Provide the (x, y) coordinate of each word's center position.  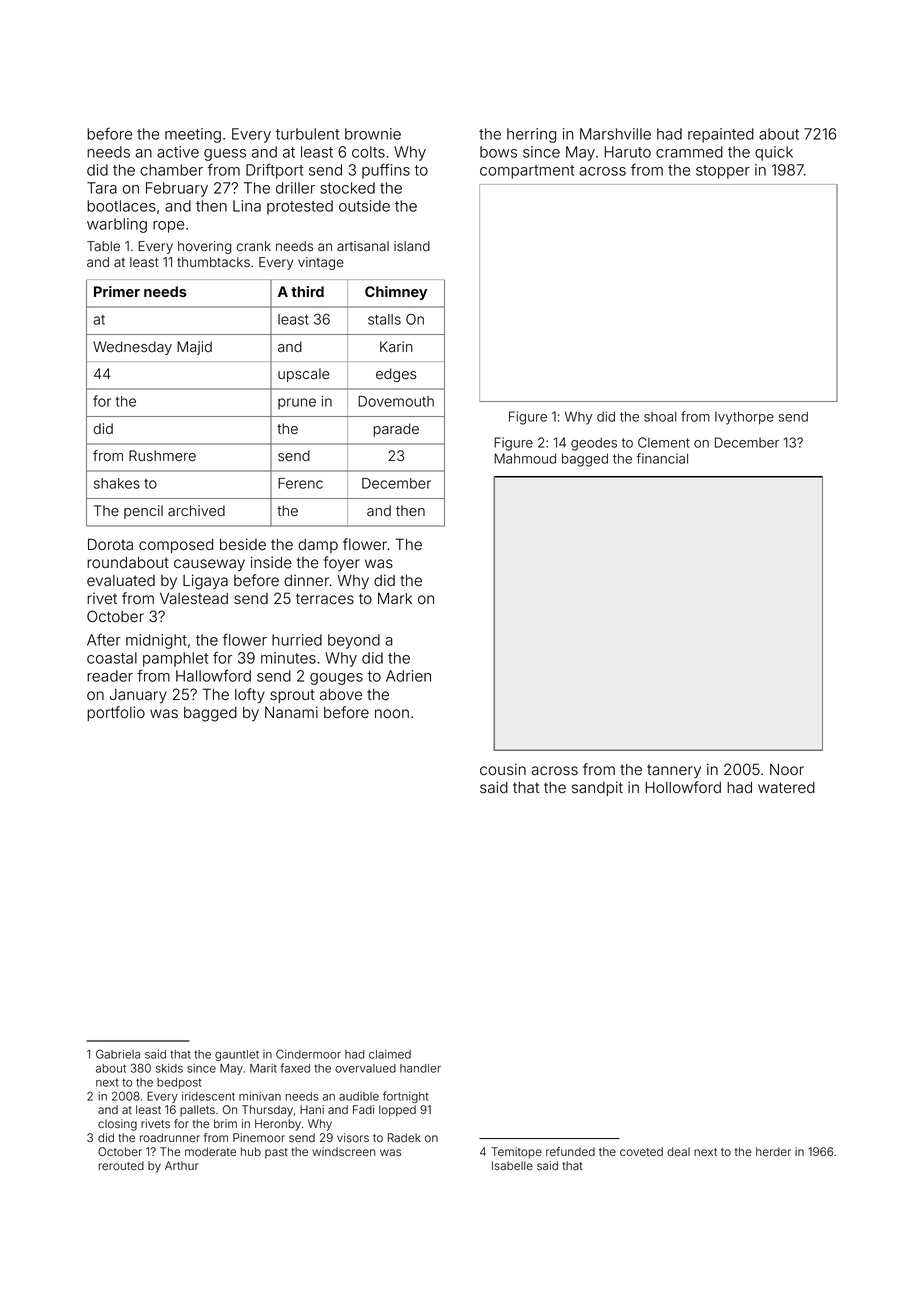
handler (420, 1068)
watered (786, 788)
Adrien (408, 676)
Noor (787, 769)
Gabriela (118, 1054)
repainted (721, 135)
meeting (193, 135)
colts (368, 152)
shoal (660, 416)
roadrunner (170, 1137)
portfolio (116, 713)
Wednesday (132, 348)
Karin (396, 347)
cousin (503, 769)
